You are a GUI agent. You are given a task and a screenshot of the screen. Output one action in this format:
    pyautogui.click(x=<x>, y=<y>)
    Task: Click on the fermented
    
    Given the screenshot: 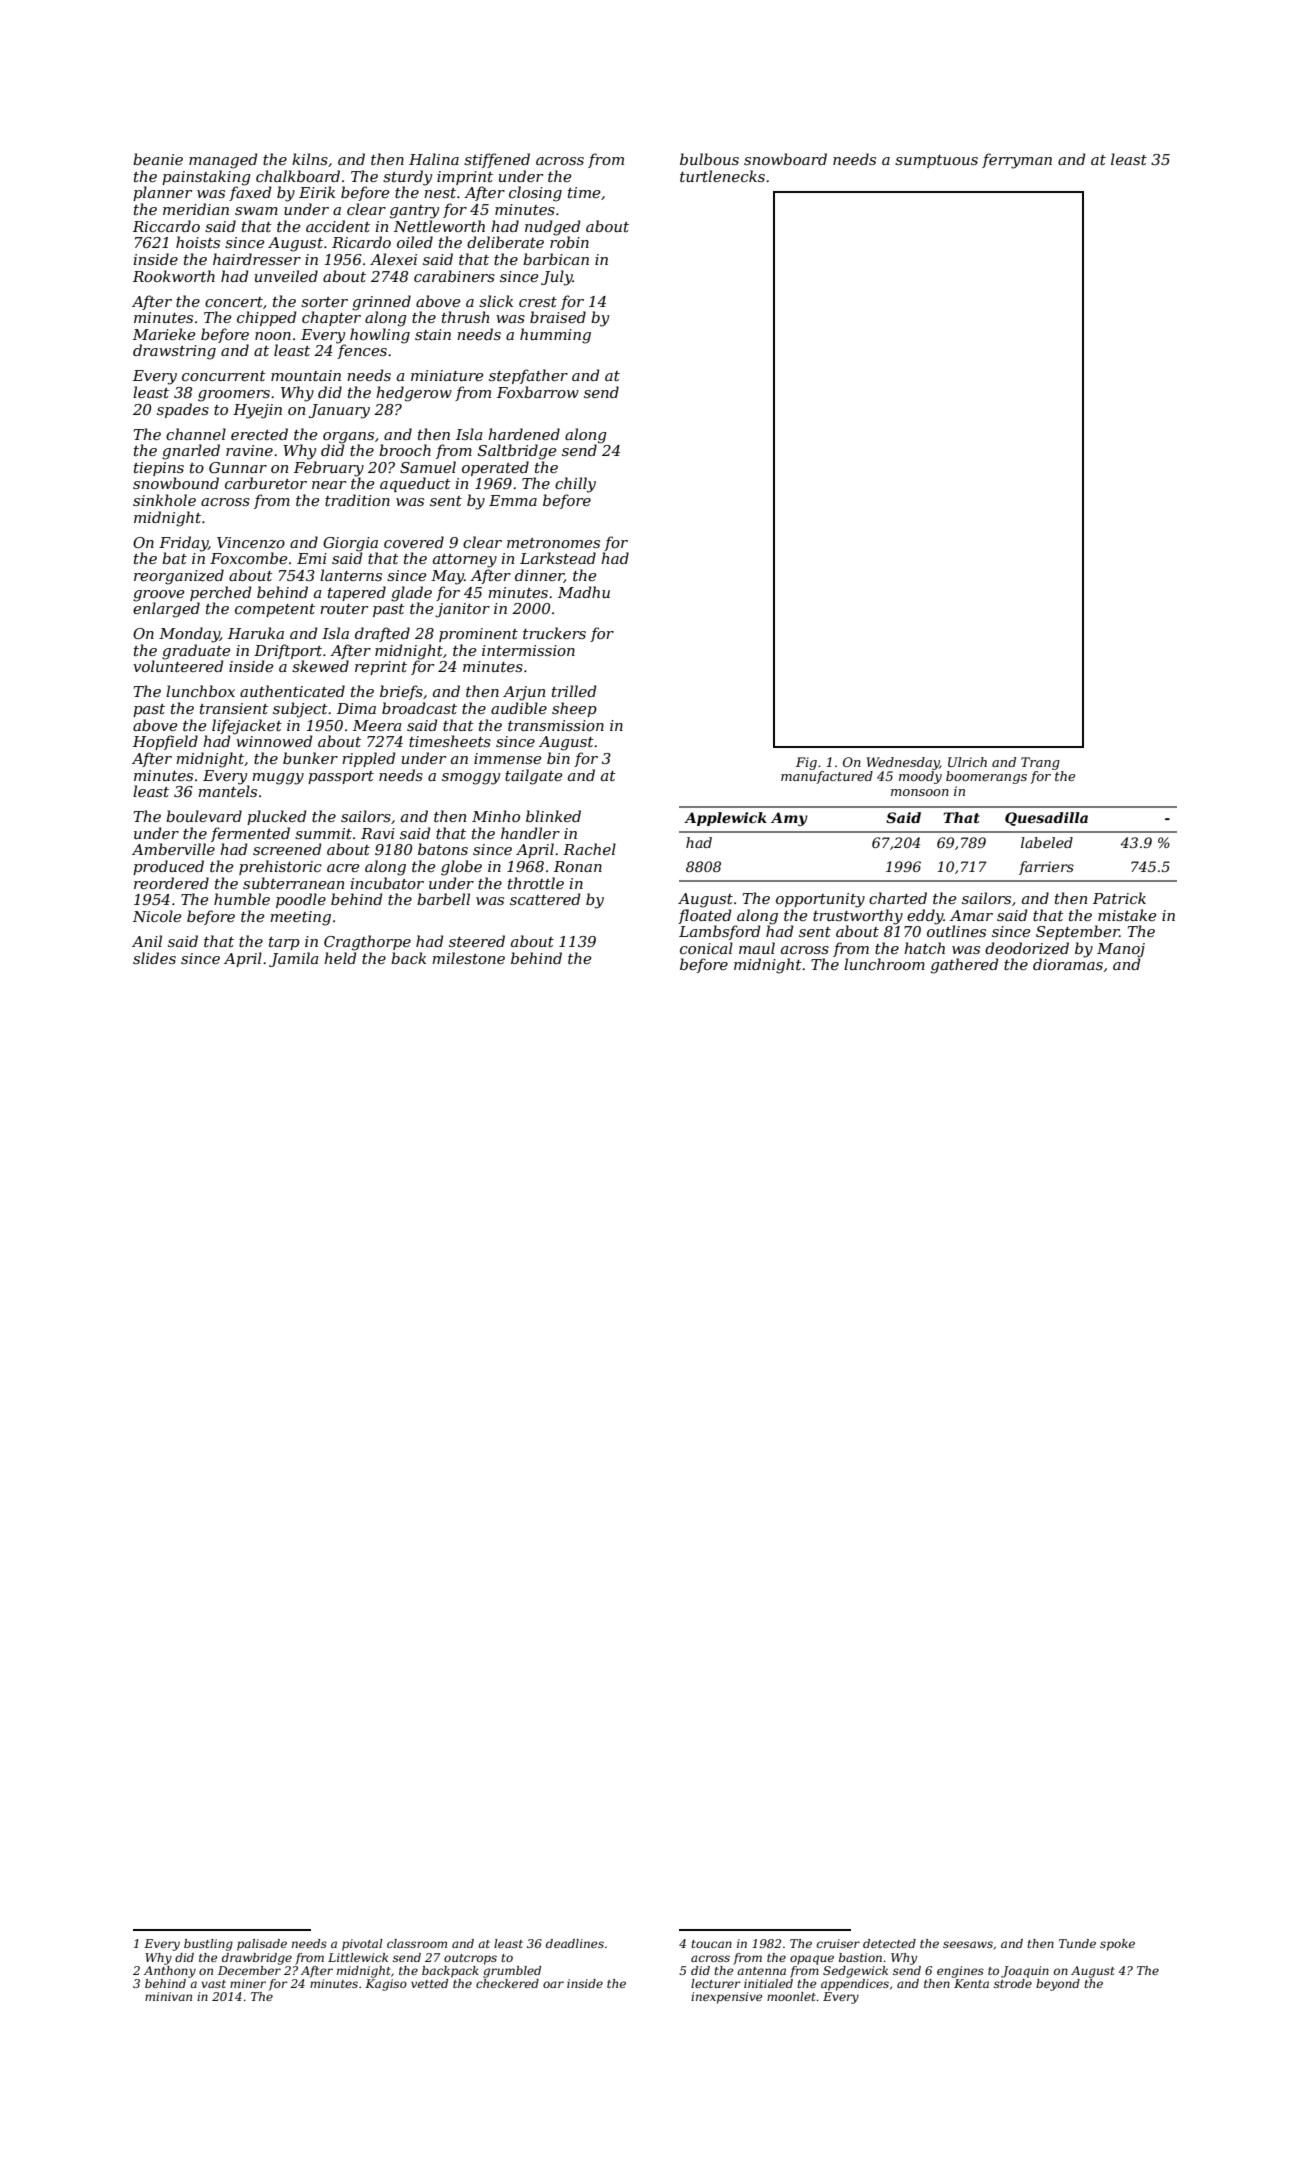 What is the action you would take?
    pyautogui.click(x=250, y=834)
